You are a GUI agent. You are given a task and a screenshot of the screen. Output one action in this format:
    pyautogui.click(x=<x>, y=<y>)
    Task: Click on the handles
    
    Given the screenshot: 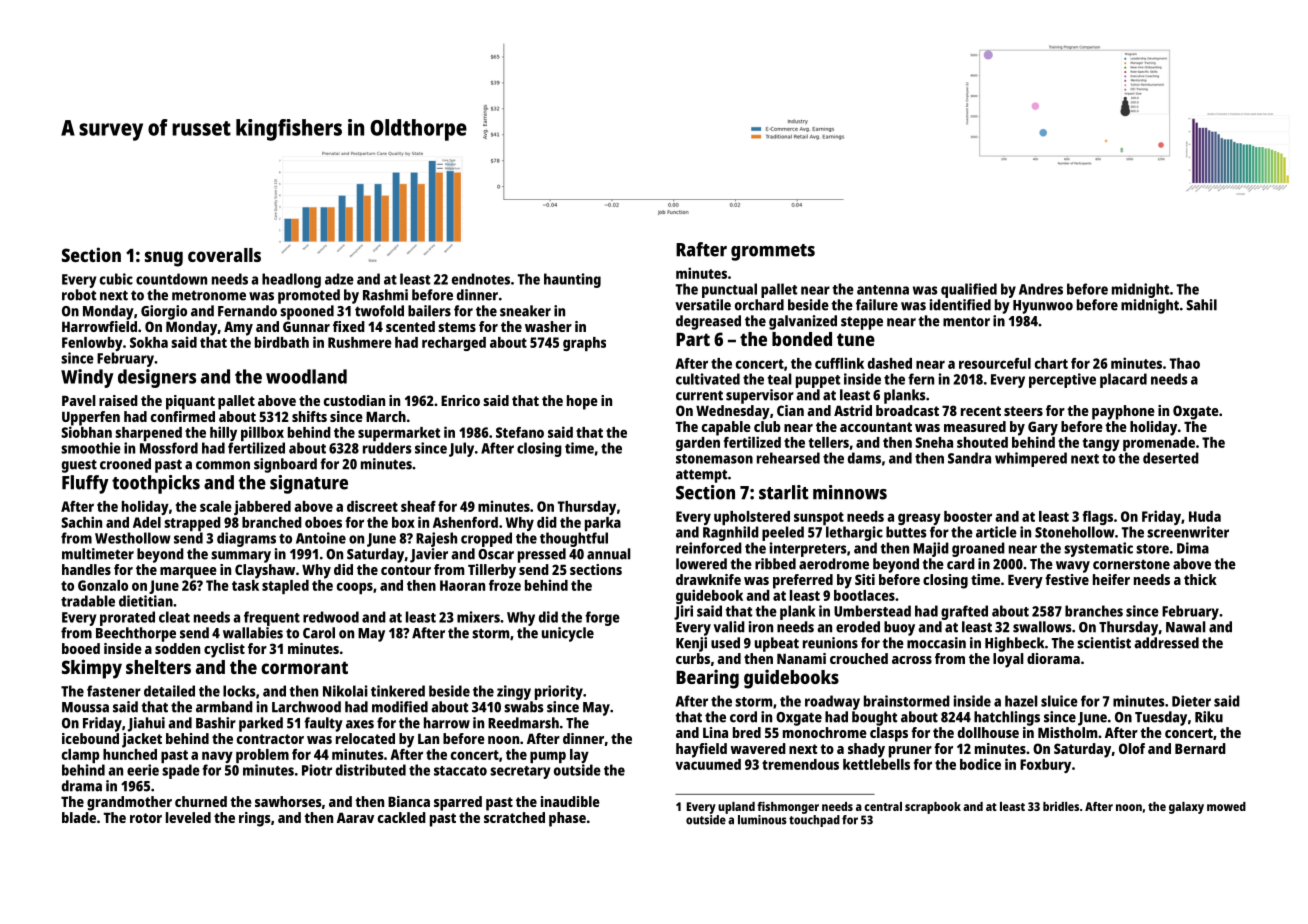 What is the action you would take?
    pyautogui.click(x=86, y=569)
